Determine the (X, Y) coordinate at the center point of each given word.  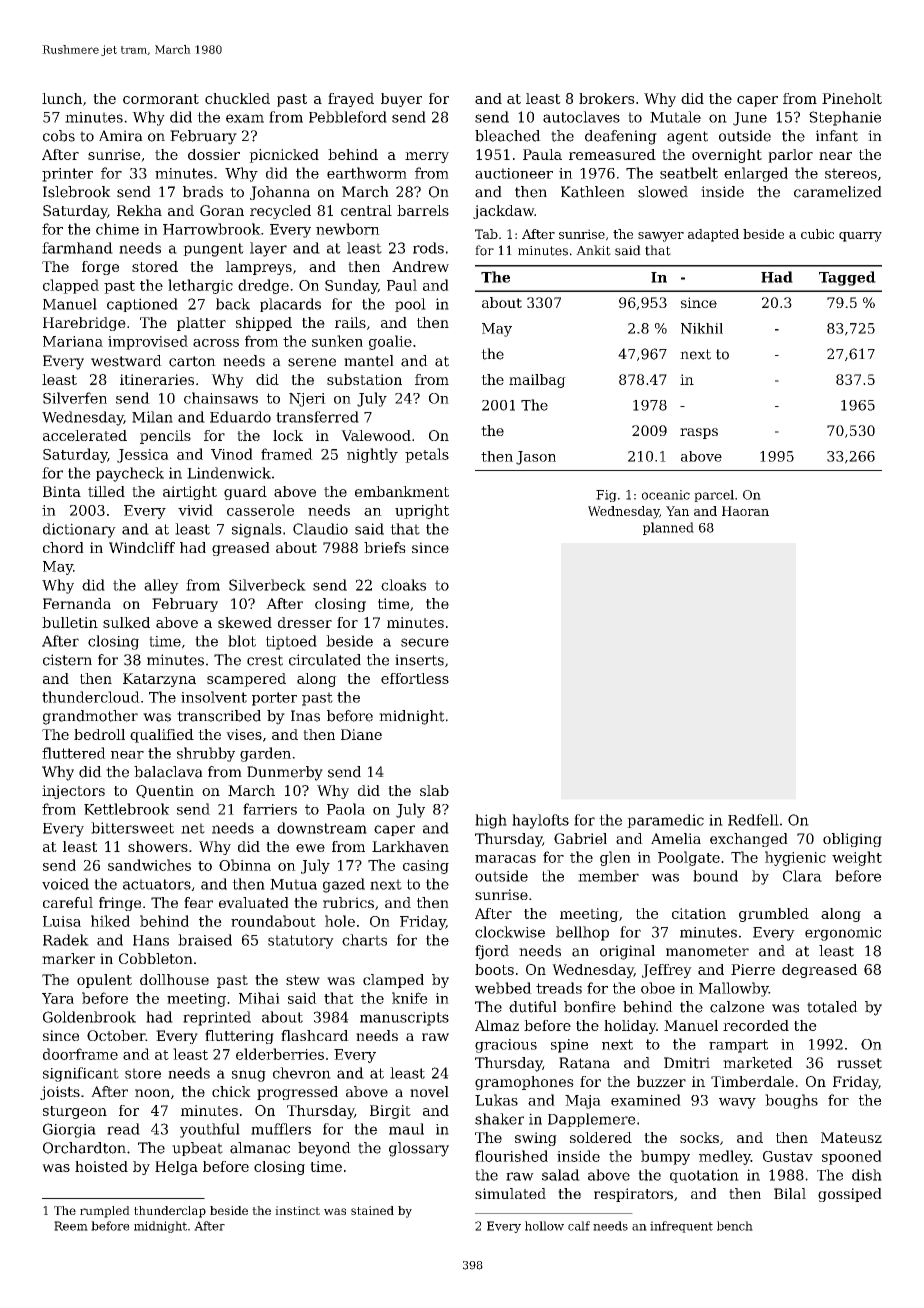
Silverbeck (267, 585)
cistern (67, 660)
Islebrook (77, 192)
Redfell (753, 820)
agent (687, 138)
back (233, 304)
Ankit (593, 250)
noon (152, 1093)
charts (364, 940)
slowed (663, 192)
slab (434, 790)
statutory (301, 942)
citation (699, 913)
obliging (852, 840)
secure (425, 642)
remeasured (612, 154)
